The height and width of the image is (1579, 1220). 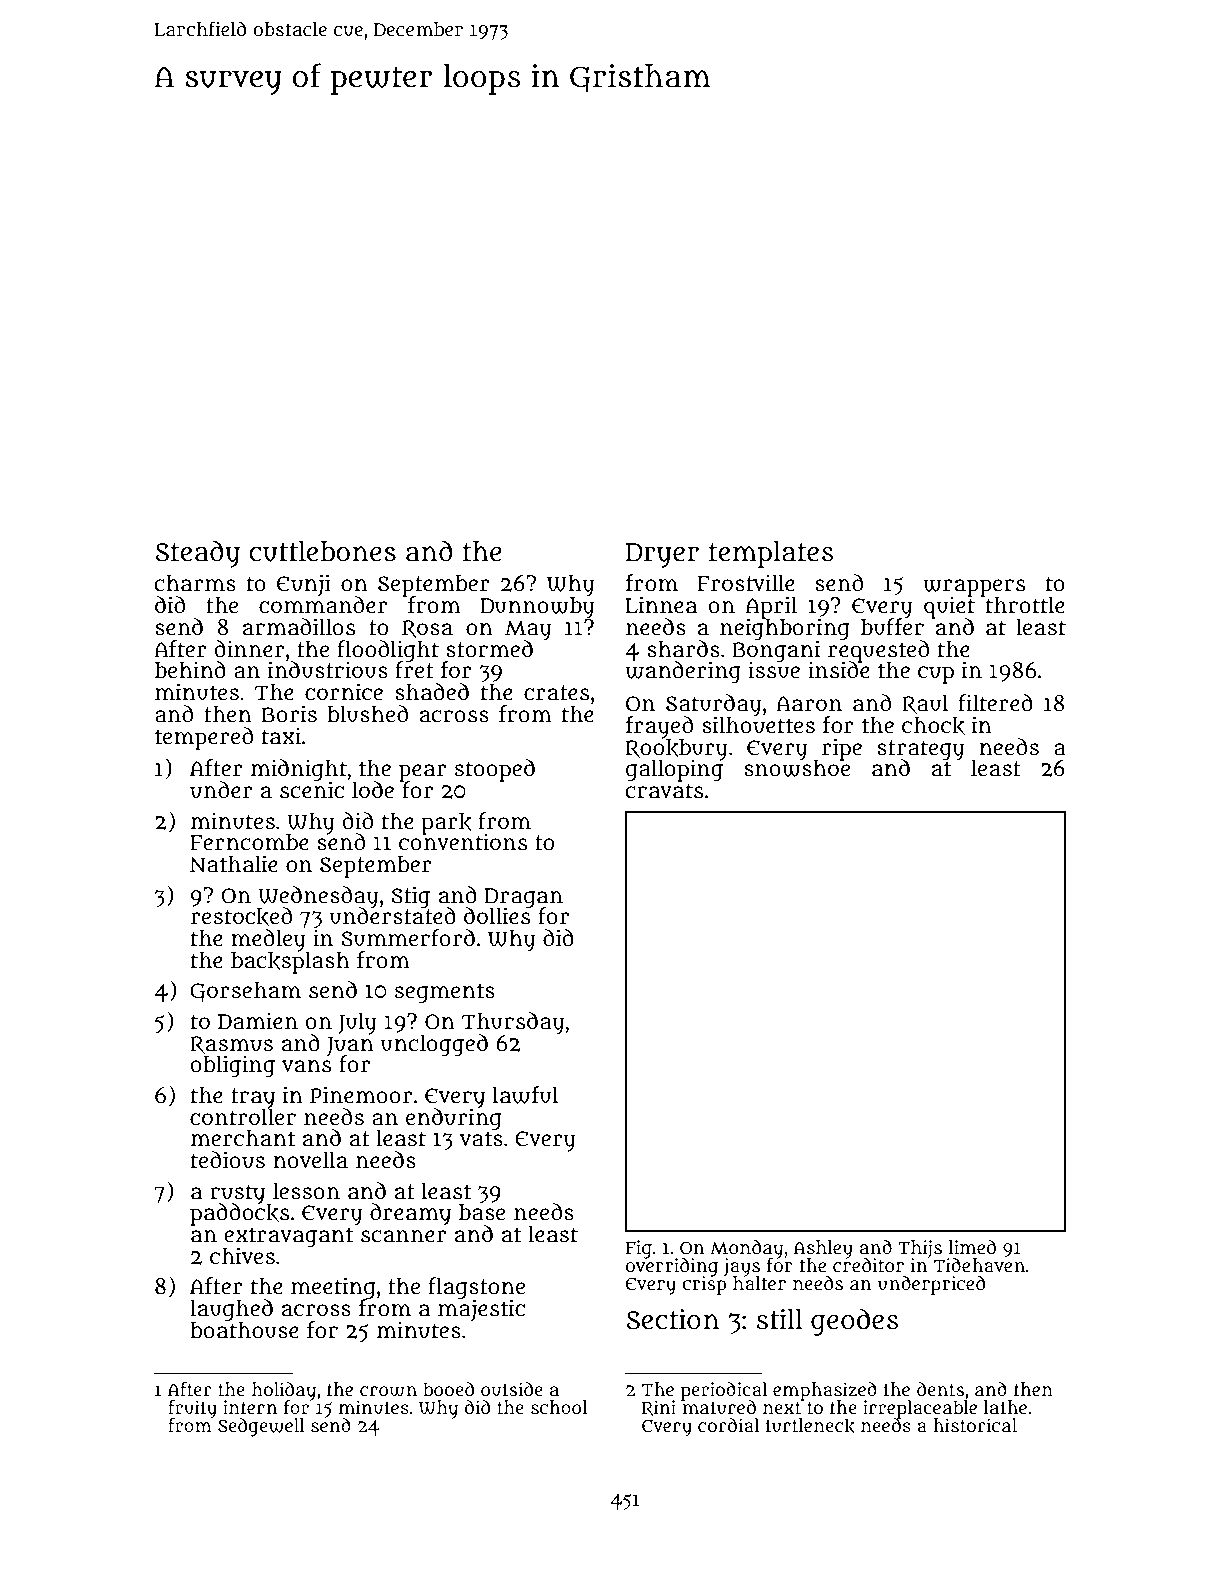 What do you see at coordinates (284, 1391) in the image?
I see `holiday` at bounding box center [284, 1391].
